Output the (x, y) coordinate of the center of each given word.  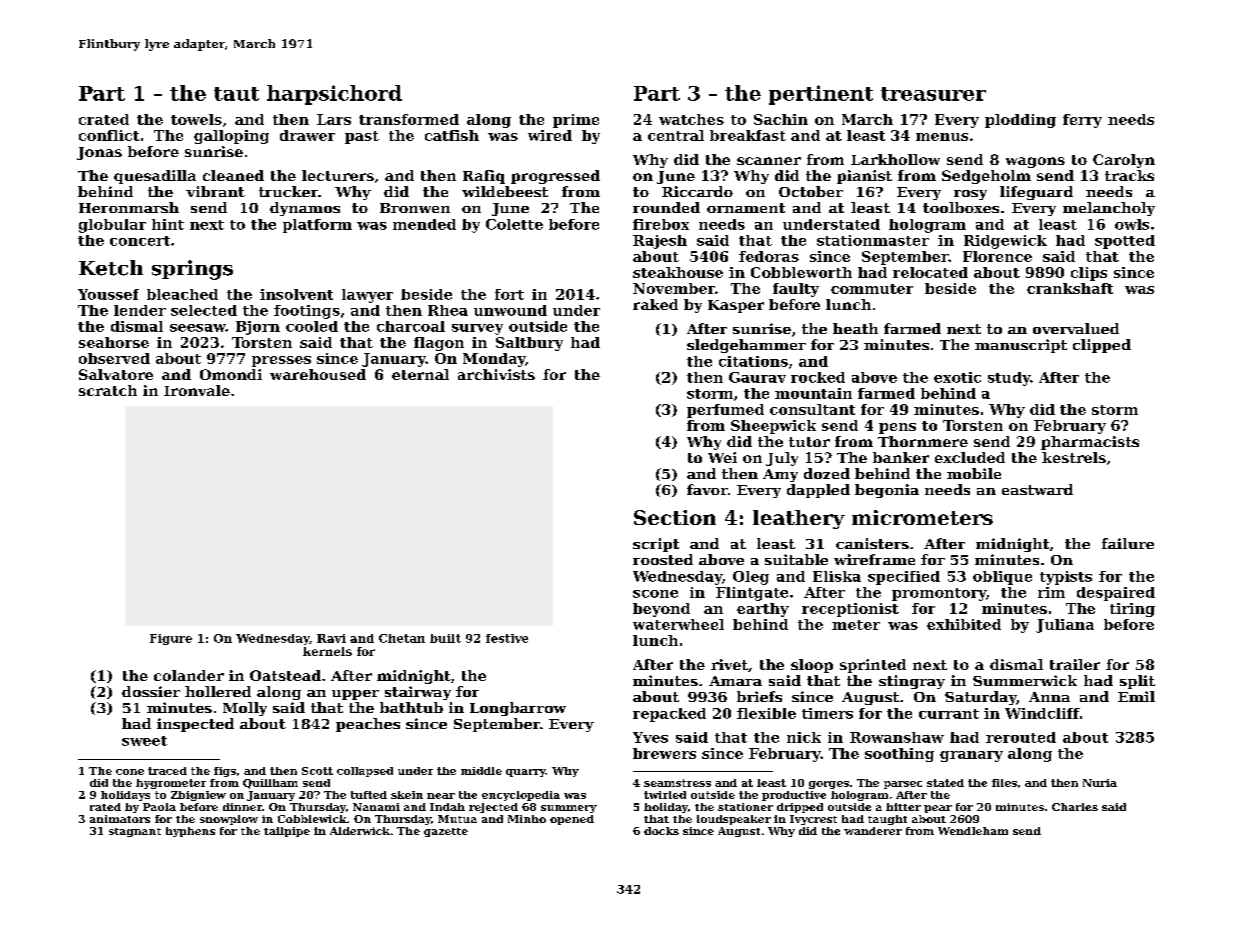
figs (225, 772)
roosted (663, 559)
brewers (664, 753)
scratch (108, 390)
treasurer (933, 94)
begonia (887, 491)
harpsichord (334, 95)
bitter (903, 807)
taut (236, 94)
